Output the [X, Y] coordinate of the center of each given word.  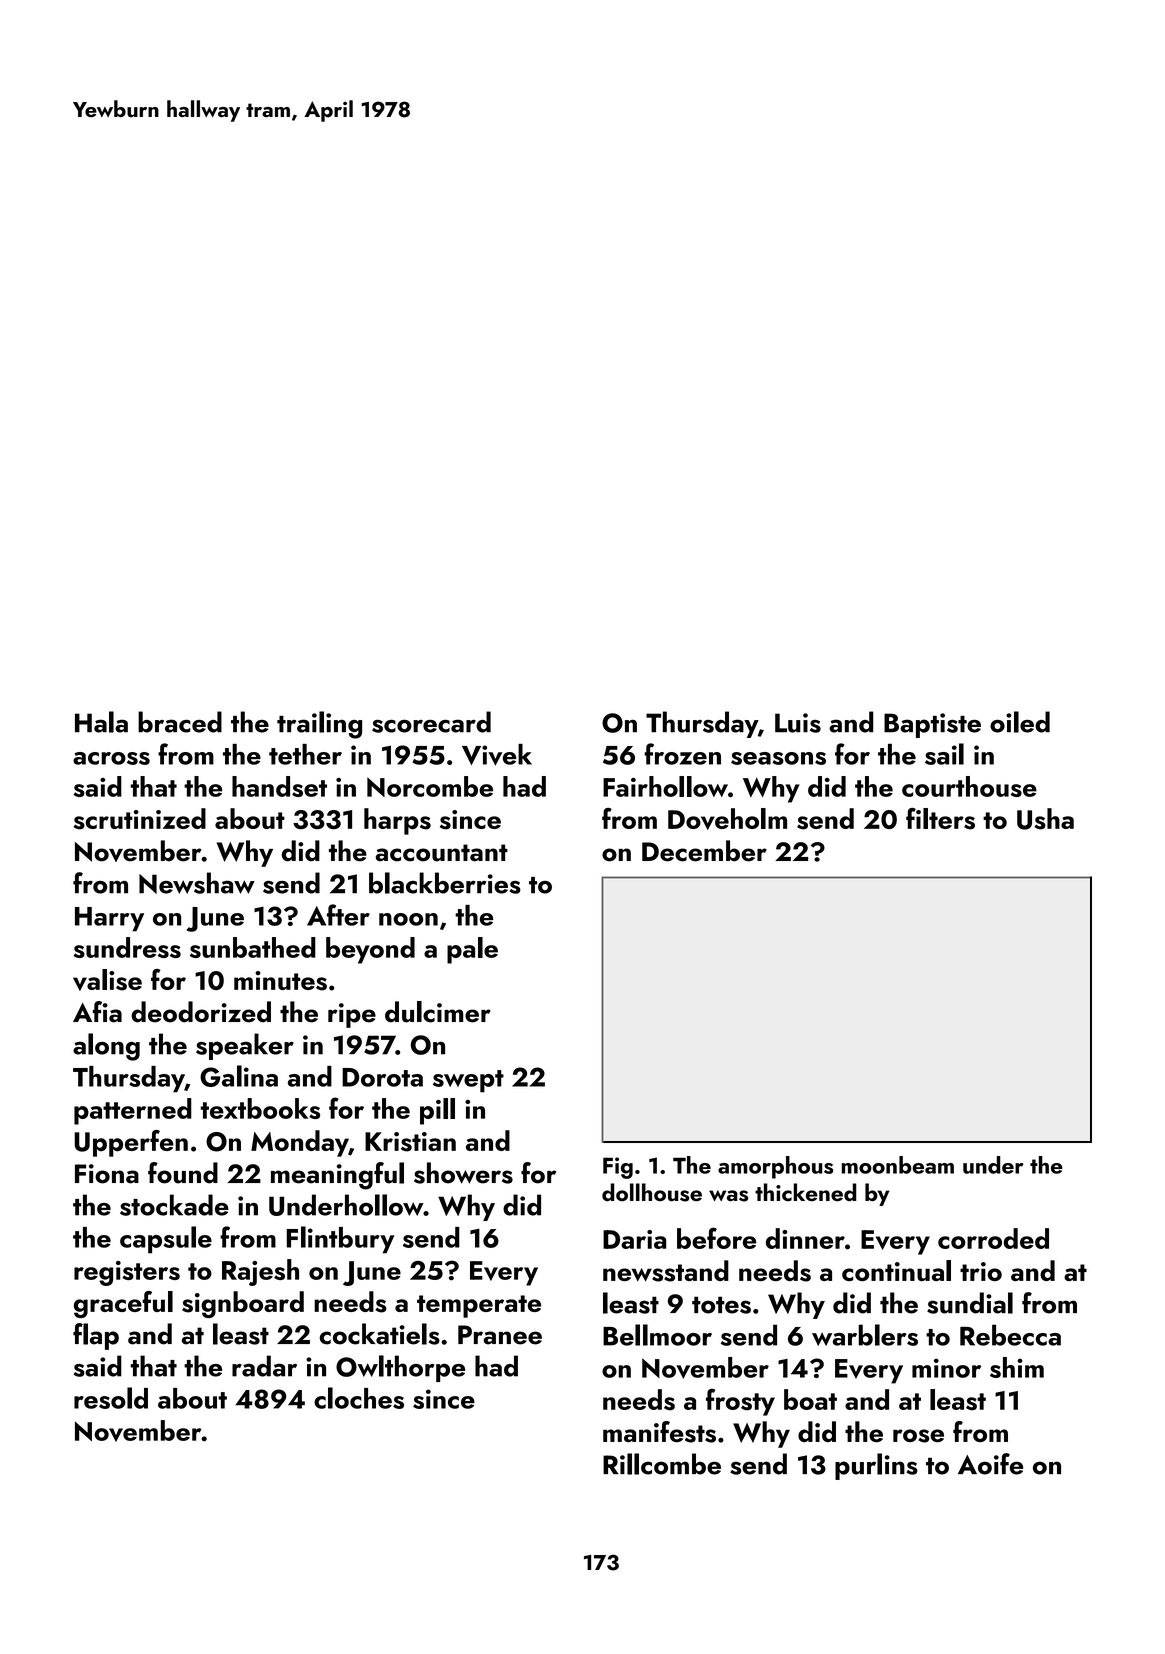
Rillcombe [662, 1464]
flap [96, 1336]
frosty [740, 1402]
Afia [97, 1012]
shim [1017, 1367]
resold [111, 1398]
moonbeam [898, 1165]
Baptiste [932, 725]
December [704, 851]
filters [940, 819]
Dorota [382, 1077]
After [338, 915]
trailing [319, 725]
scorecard [431, 722]
